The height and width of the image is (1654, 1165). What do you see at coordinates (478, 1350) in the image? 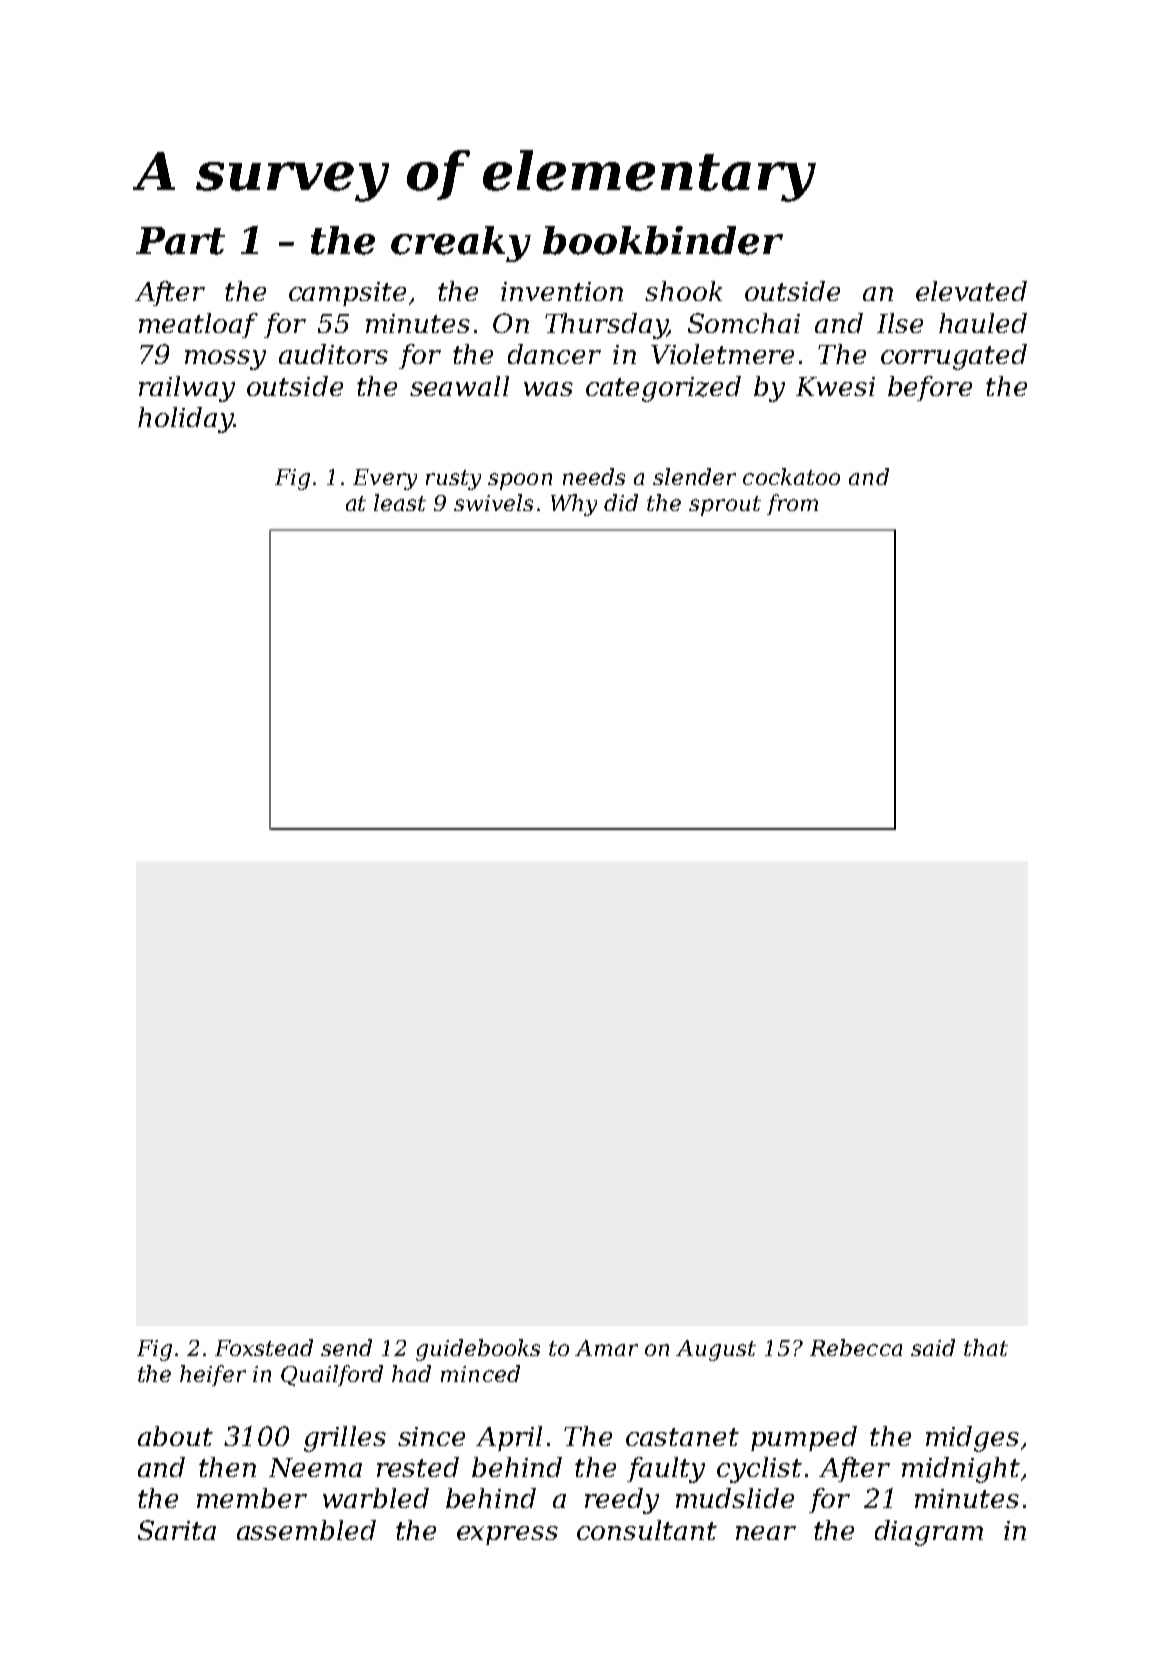
I see `guidebooks` at bounding box center [478, 1350].
